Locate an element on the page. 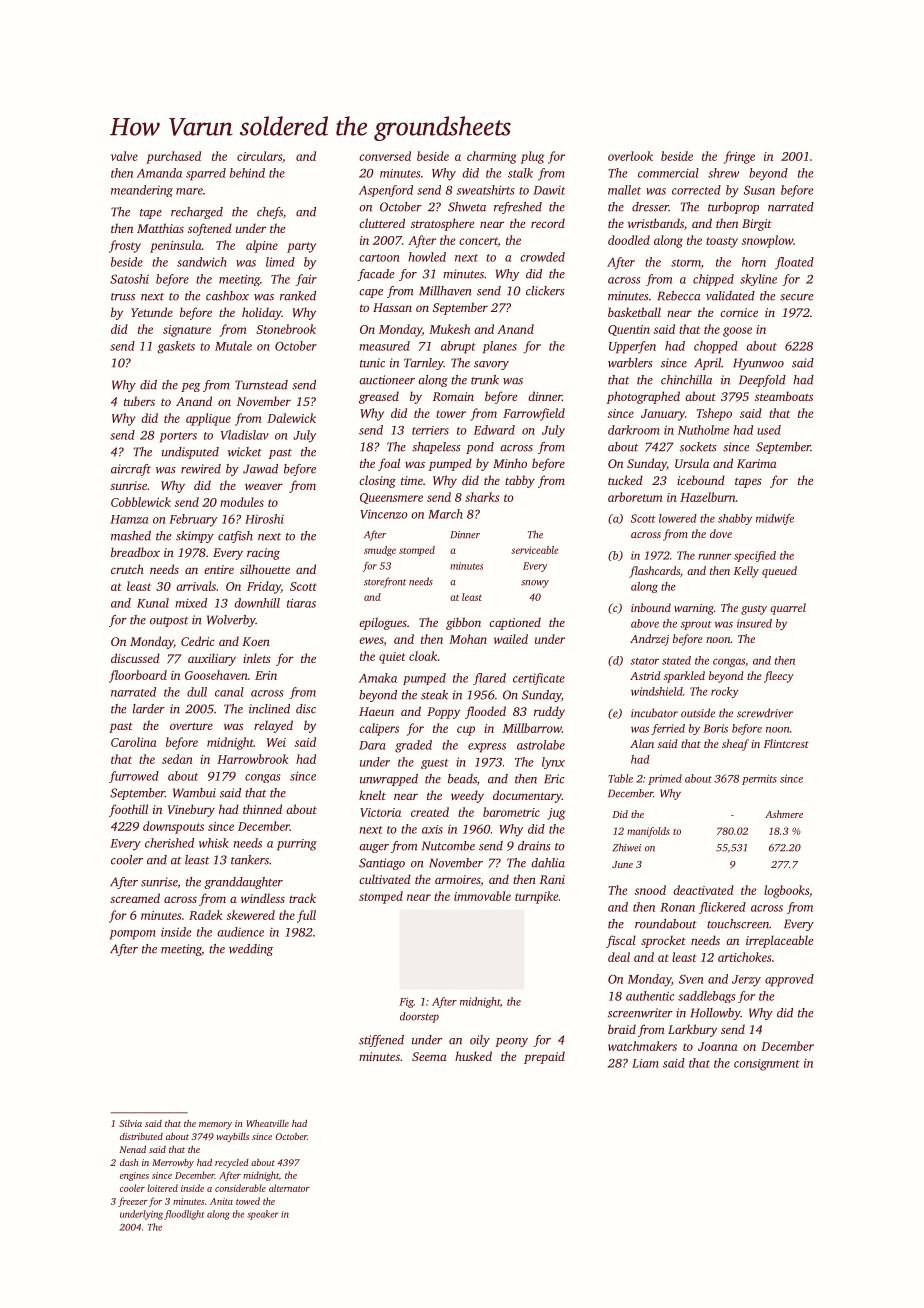 This document has width=924, height=1308. limed is located at coordinates (280, 262).
